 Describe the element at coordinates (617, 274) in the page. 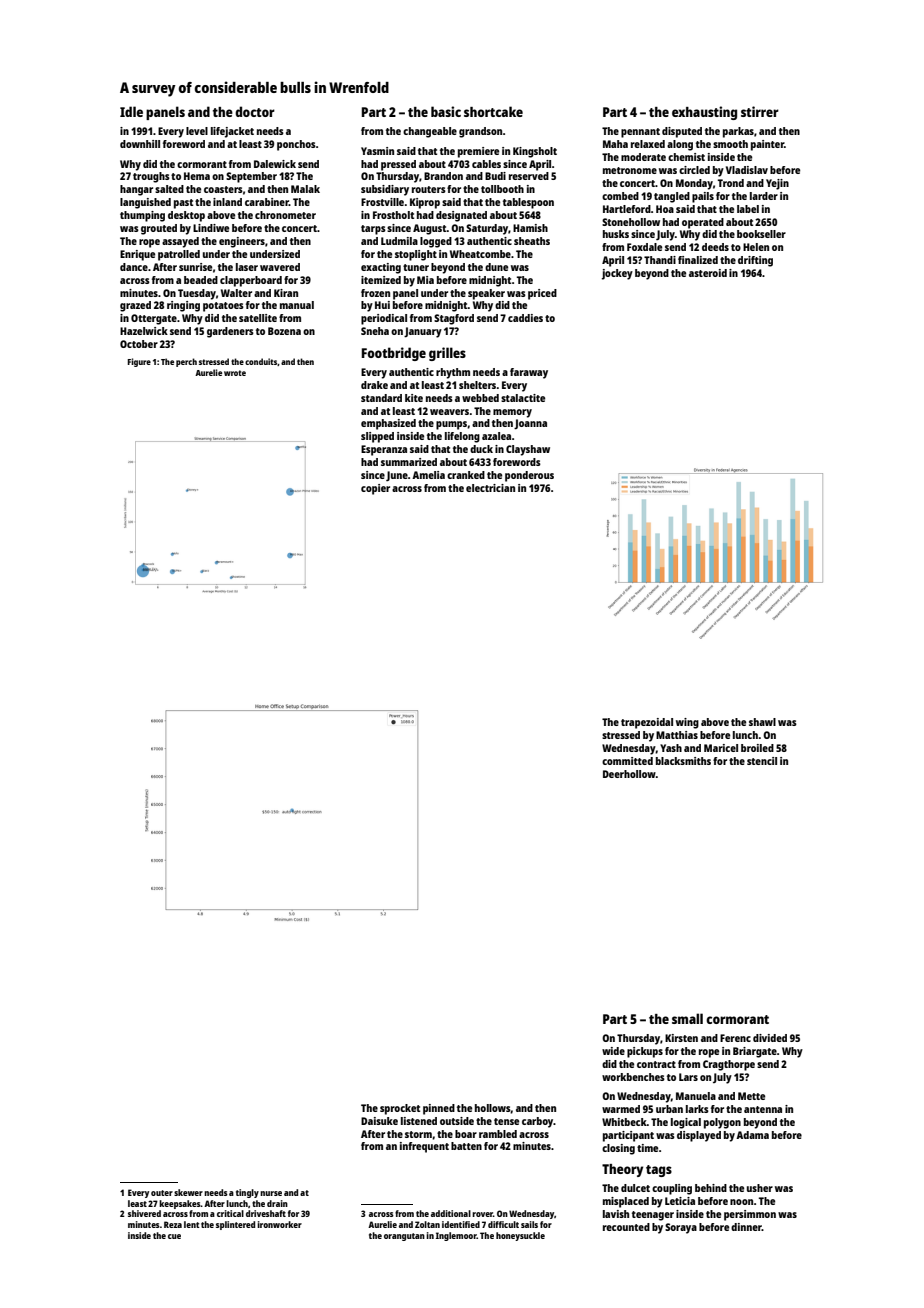

I see `jockey` at that location.
